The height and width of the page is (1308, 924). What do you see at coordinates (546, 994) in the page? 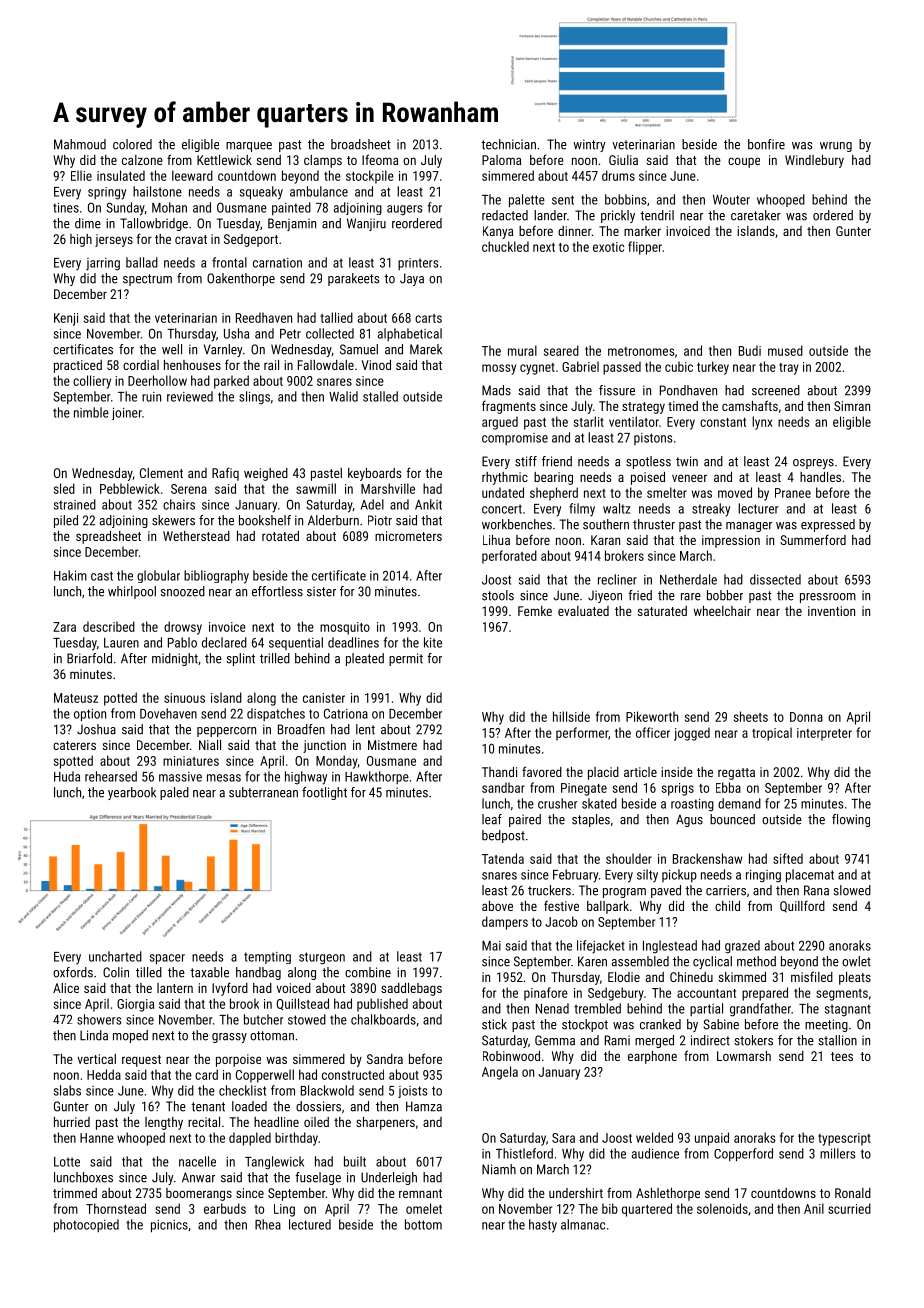
I see `pinafore` at bounding box center [546, 994].
